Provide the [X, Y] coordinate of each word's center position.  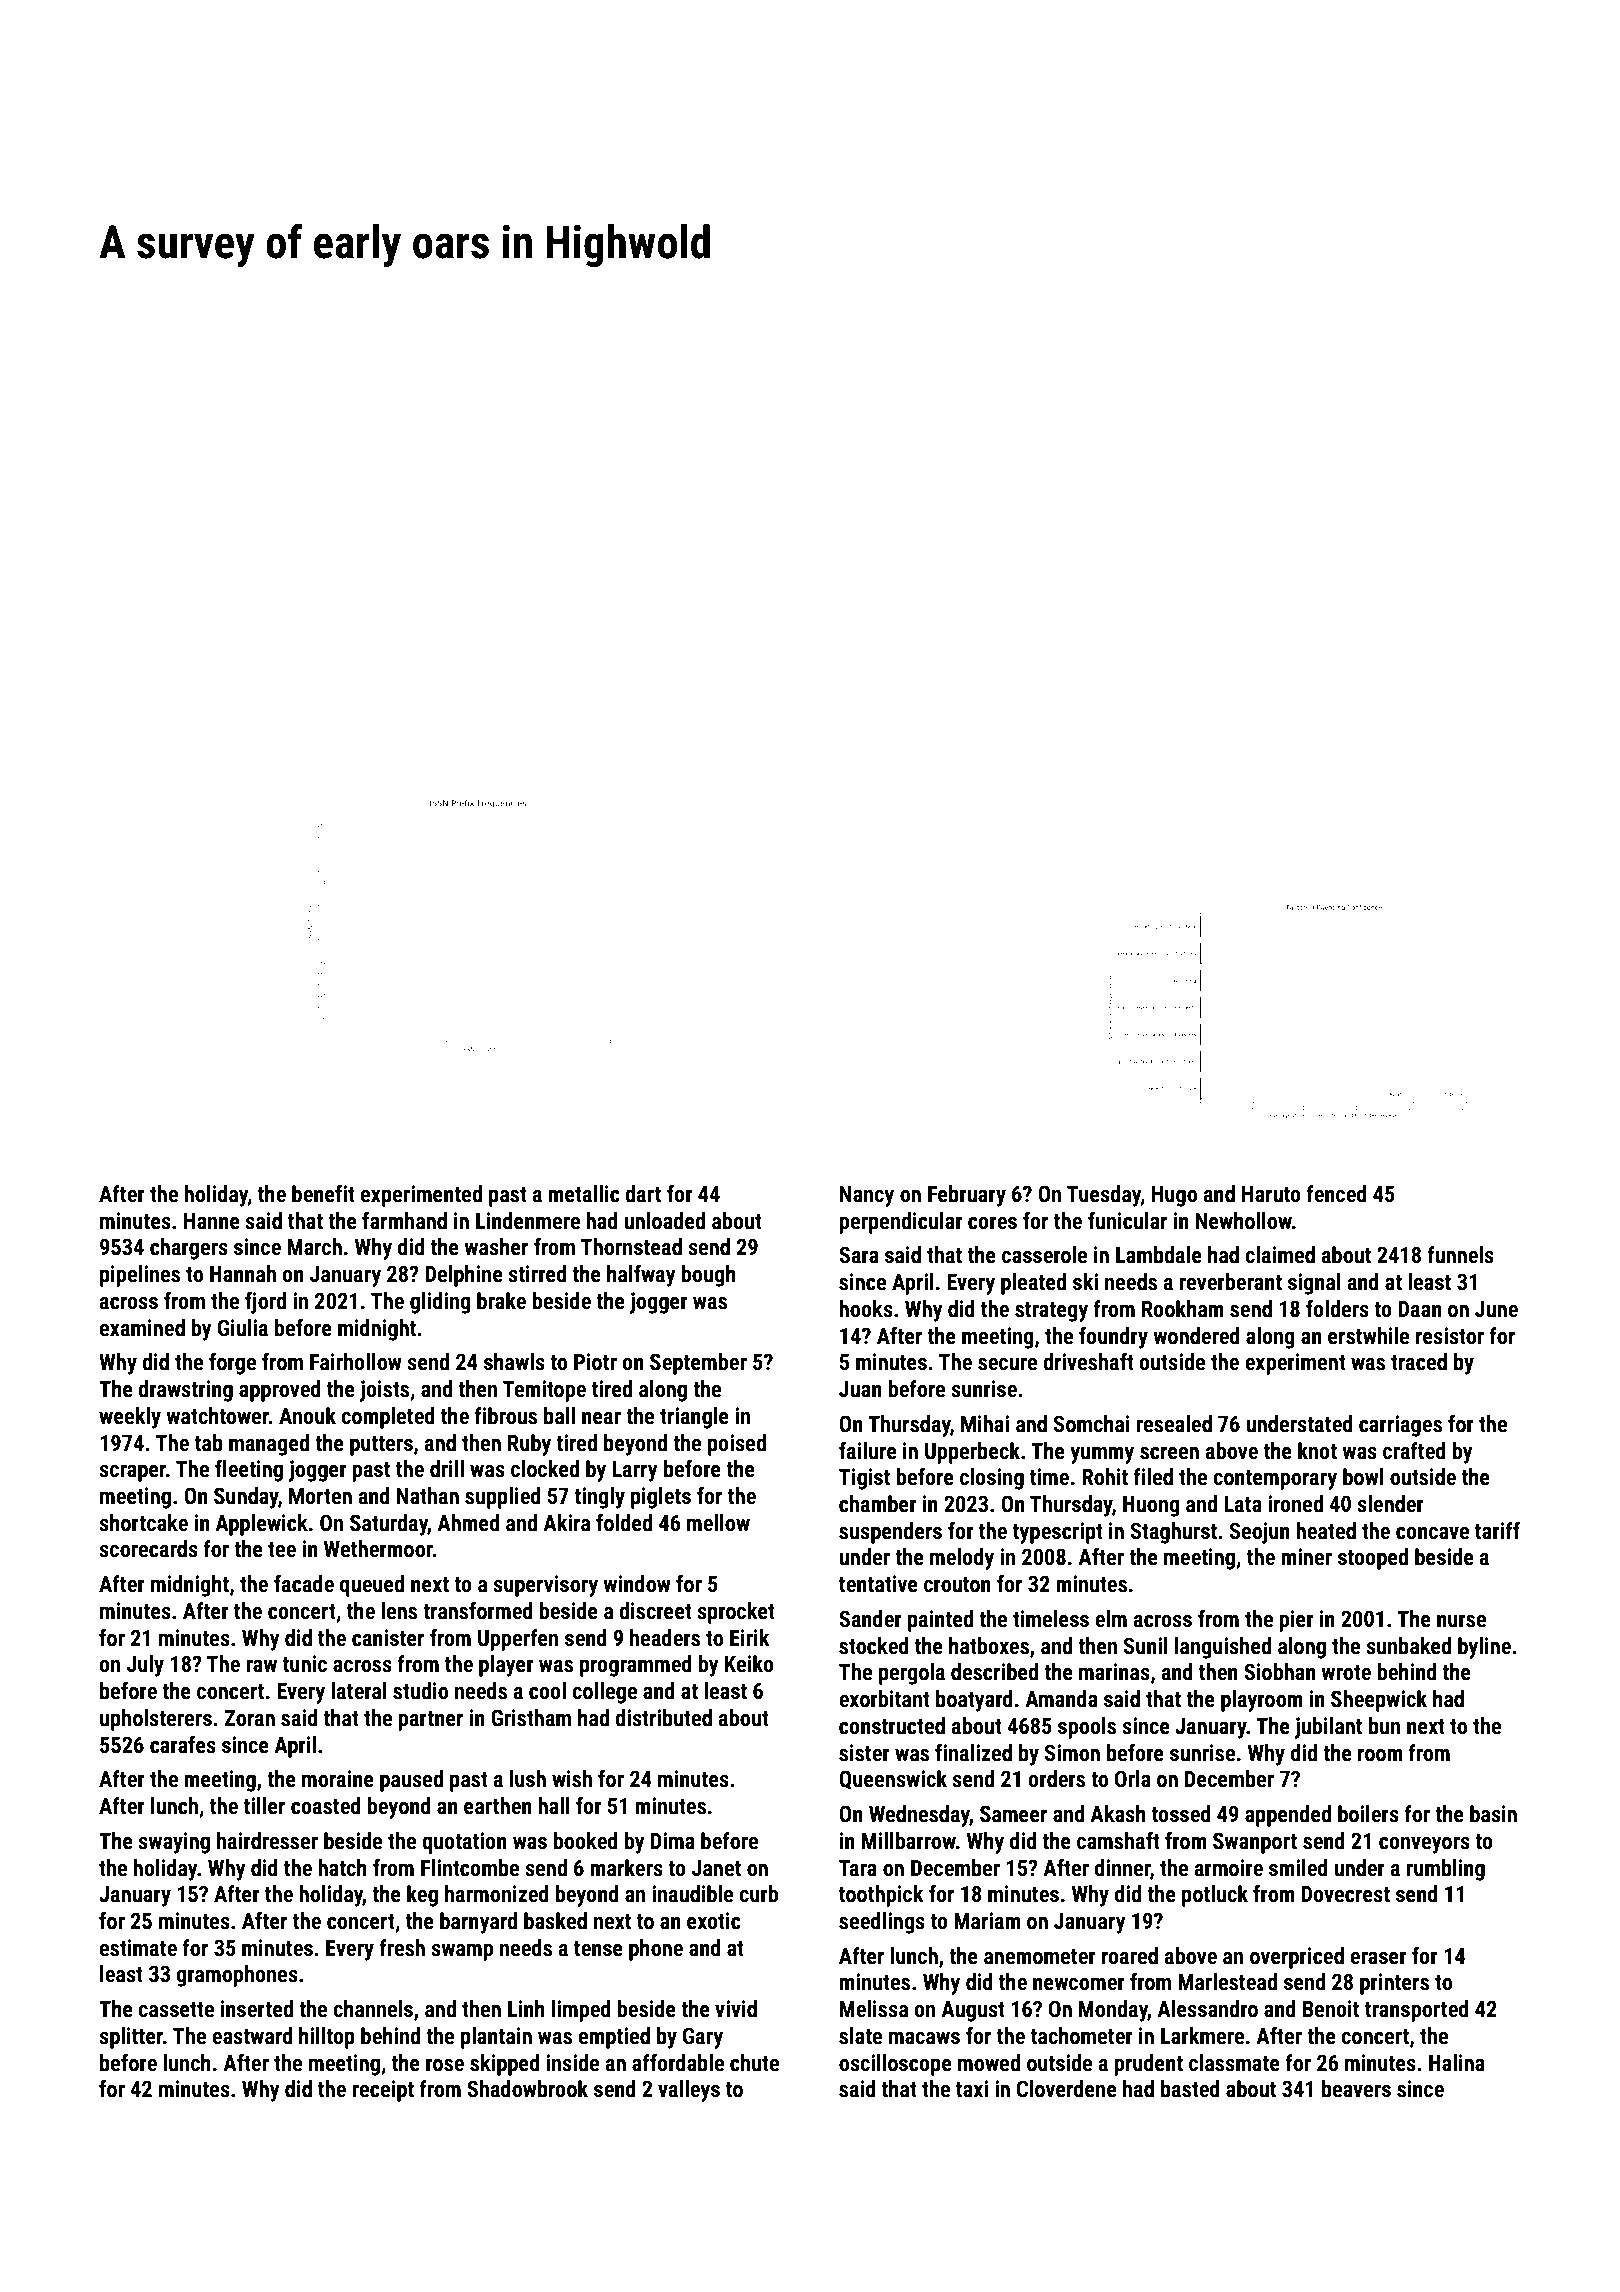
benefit [323, 1194]
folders [1337, 1309]
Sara [859, 1255]
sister [864, 1753]
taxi [972, 2089]
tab [209, 1443]
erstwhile [1368, 1336]
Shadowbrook [527, 2089]
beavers [1356, 2089]
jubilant [1328, 1728]
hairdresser [267, 1841]
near [601, 1418]
